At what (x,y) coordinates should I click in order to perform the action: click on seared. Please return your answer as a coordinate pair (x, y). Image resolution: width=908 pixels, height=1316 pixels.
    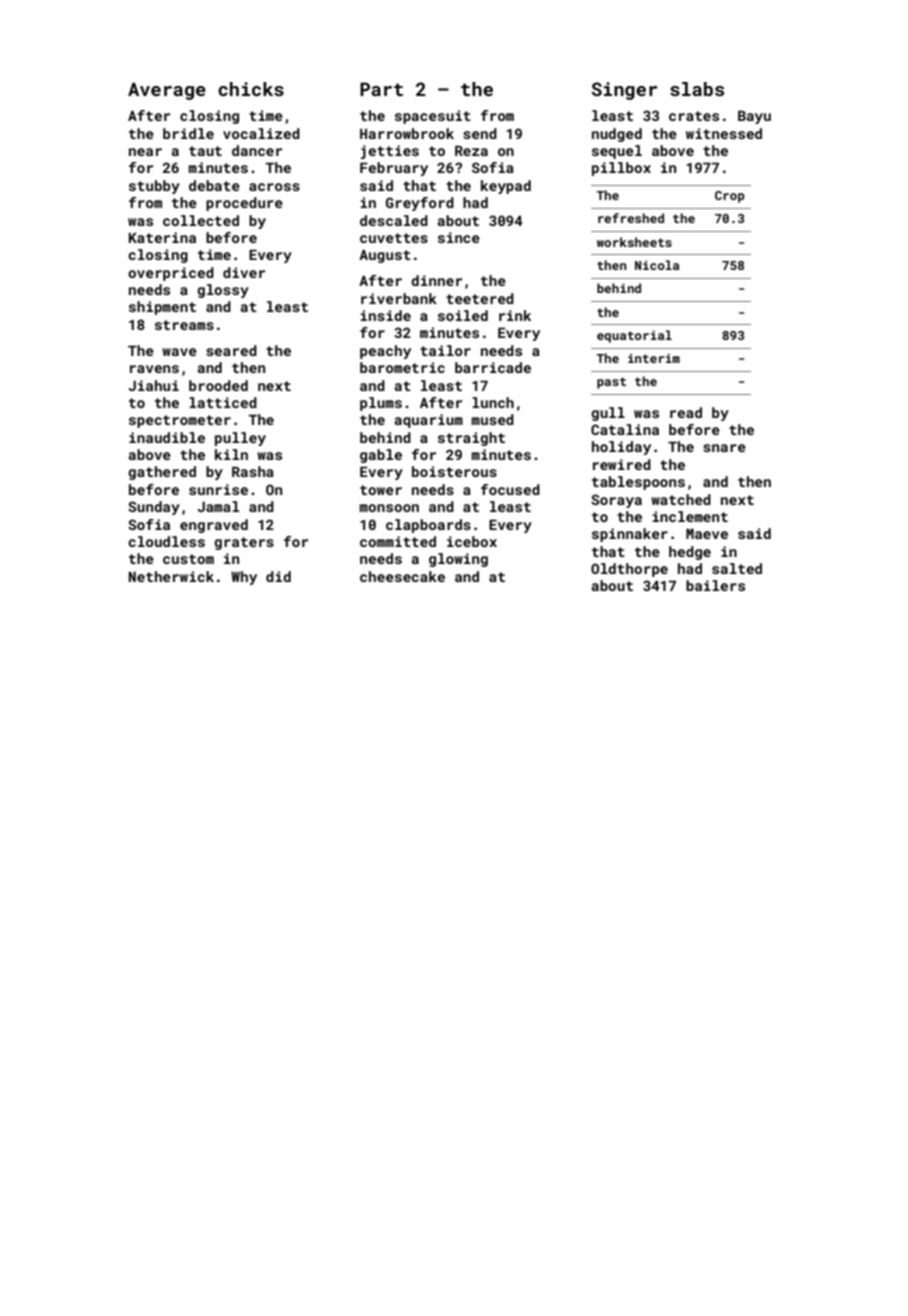
    Looking at the image, I should click on (231, 350).
